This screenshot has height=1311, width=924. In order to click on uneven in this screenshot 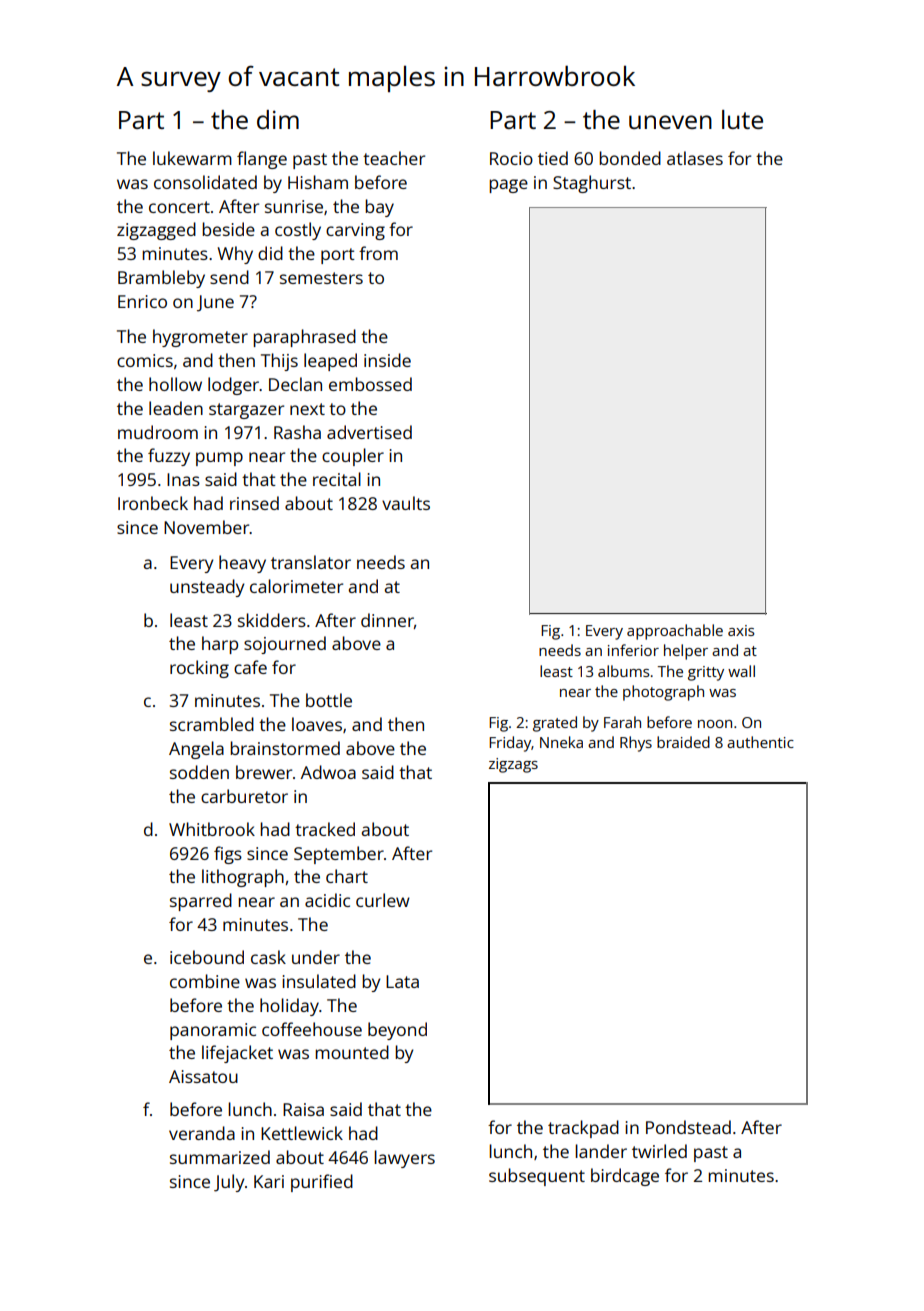, I will do `click(670, 122)`.
